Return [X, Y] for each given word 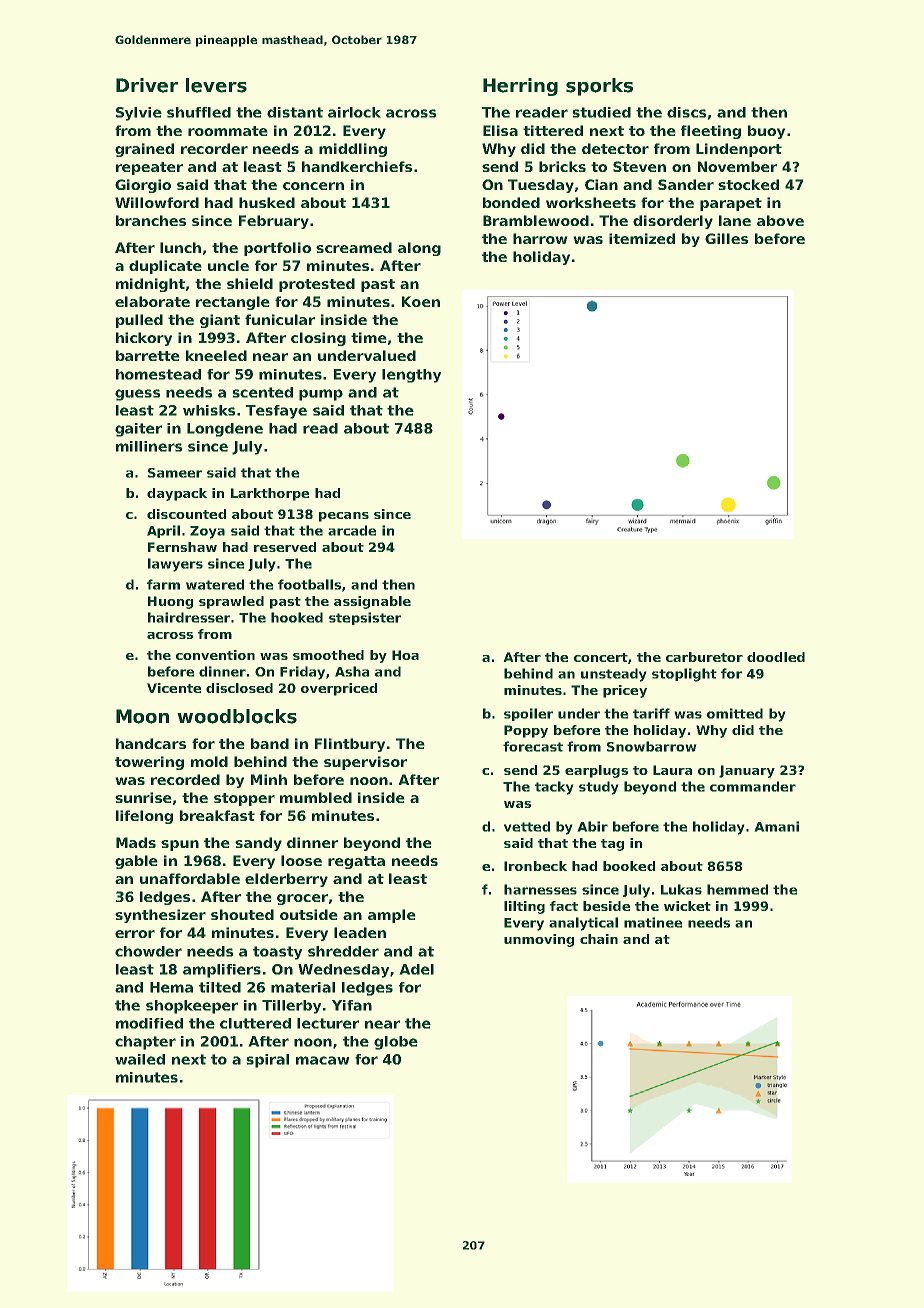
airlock [354, 112]
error [135, 934]
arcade [352, 530]
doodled [776, 657]
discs [686, 112]
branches [151, 220]
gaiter [138, 430]
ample [392, 916]
